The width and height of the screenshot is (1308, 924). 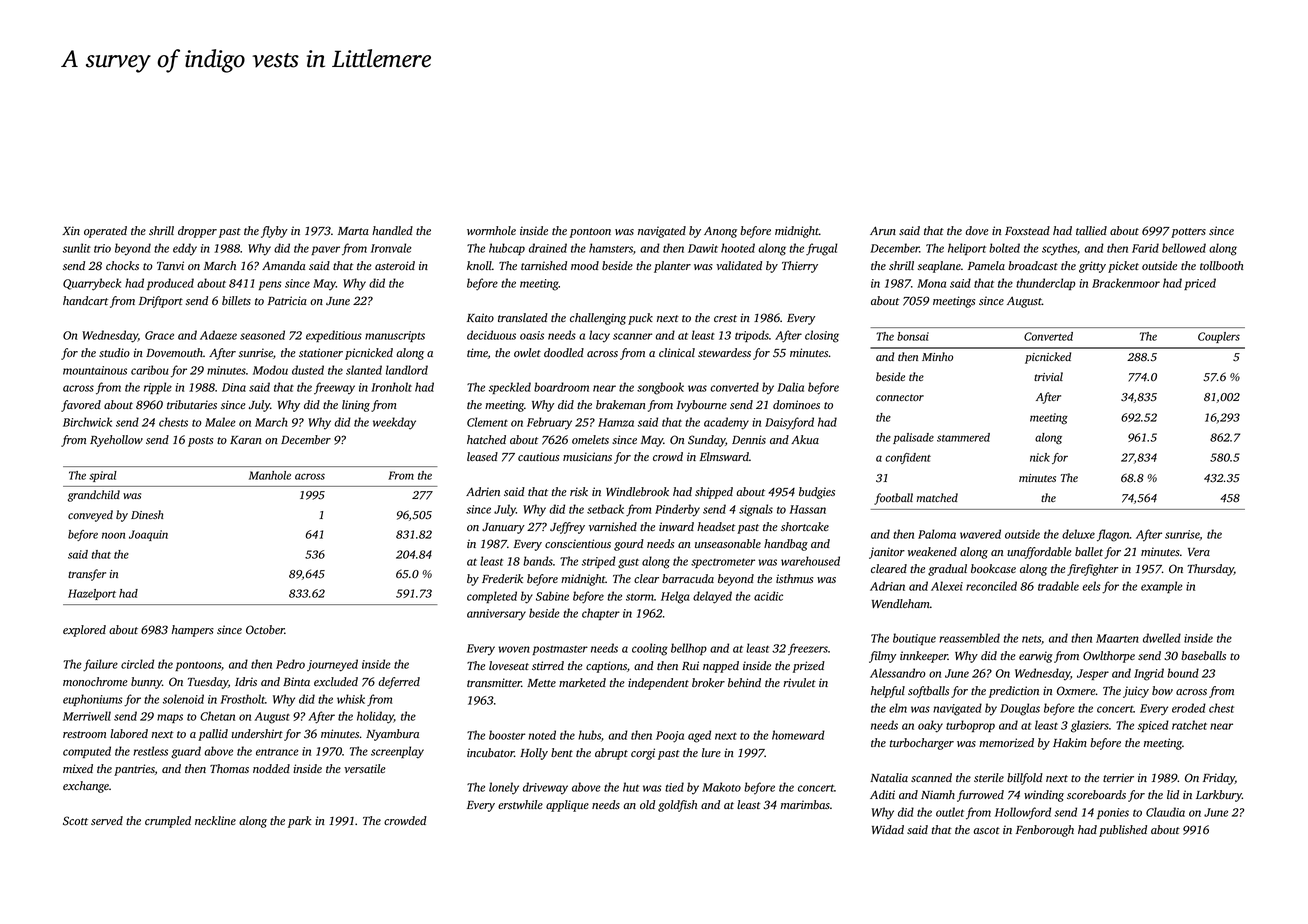 I want to click on Holly, so click(x=534, y=754).
